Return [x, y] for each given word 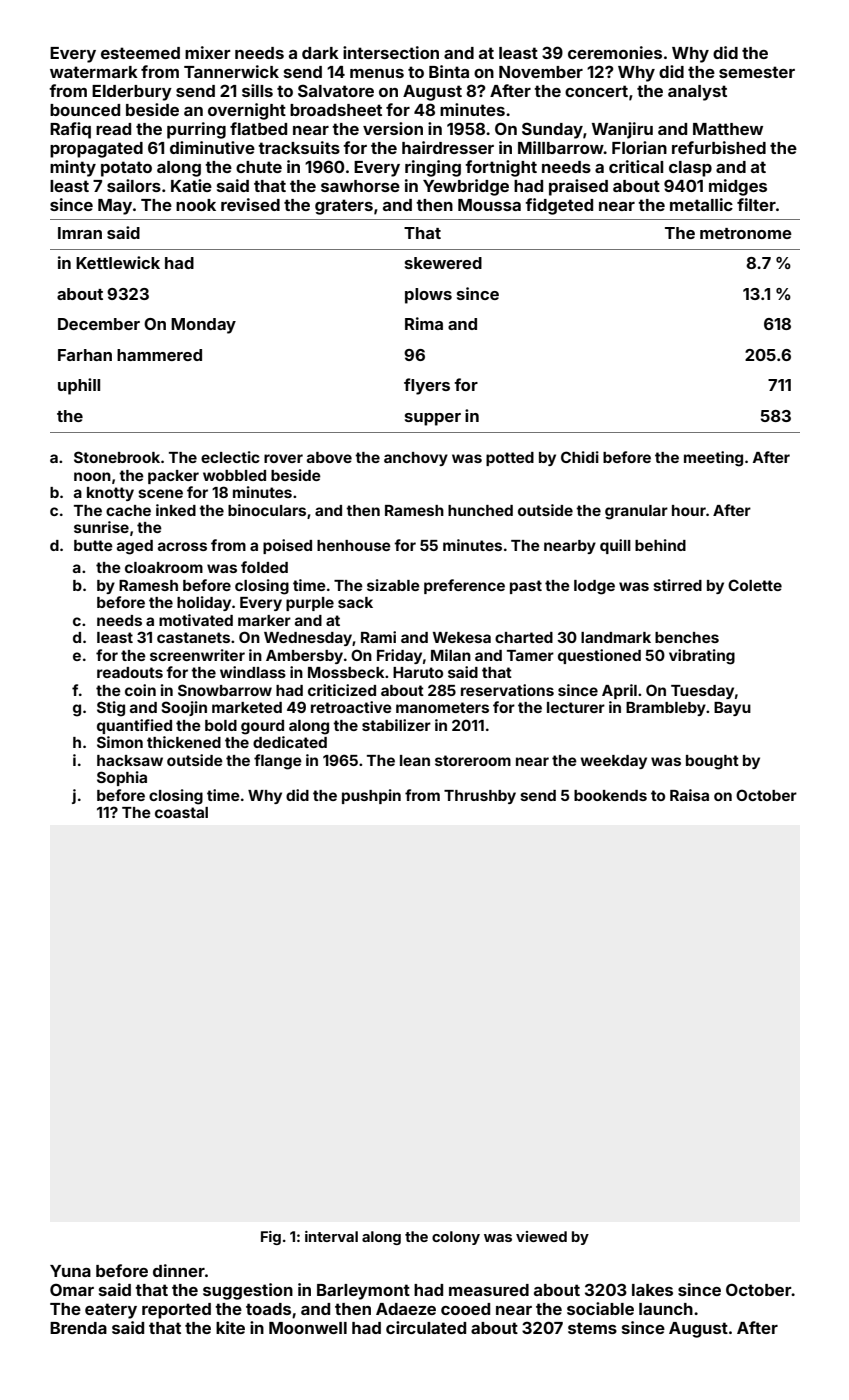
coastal [181, 812]
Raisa [689, 795]
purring [196, 130]
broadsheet [336, 110]
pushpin [371, 796]
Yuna [70, 1271]
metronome [746, 233]
